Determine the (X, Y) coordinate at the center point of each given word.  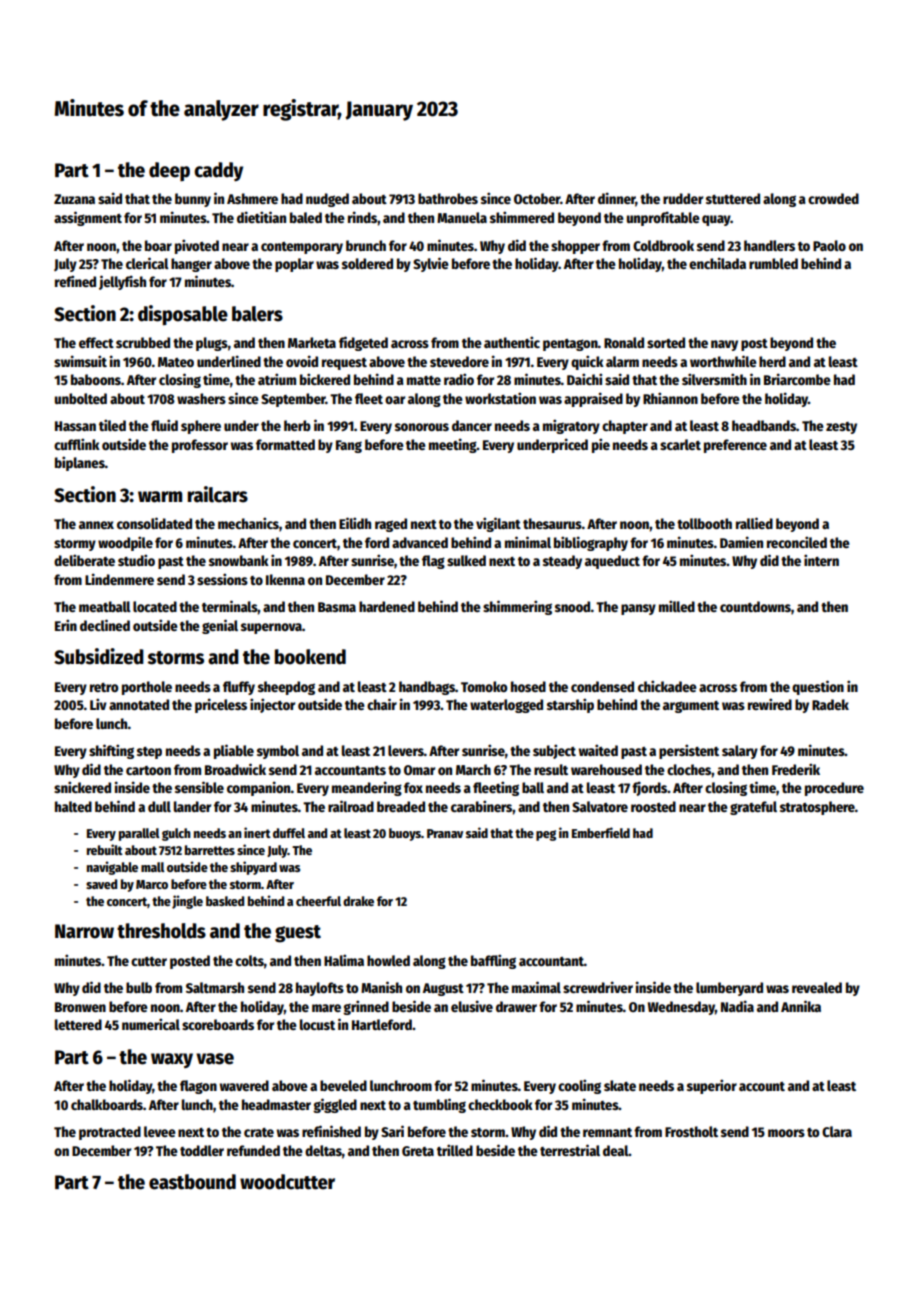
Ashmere (252, 198)
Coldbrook (663, 245)
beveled (343, 1085)
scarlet (680, 444)
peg (546, 835)
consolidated (154, 523)
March (473, 769)
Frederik (796, 769)
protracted (110, 1133)
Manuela (462, 217)
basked (225, 901)
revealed (817, 987)
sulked (466, 560)
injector (272, 705)
